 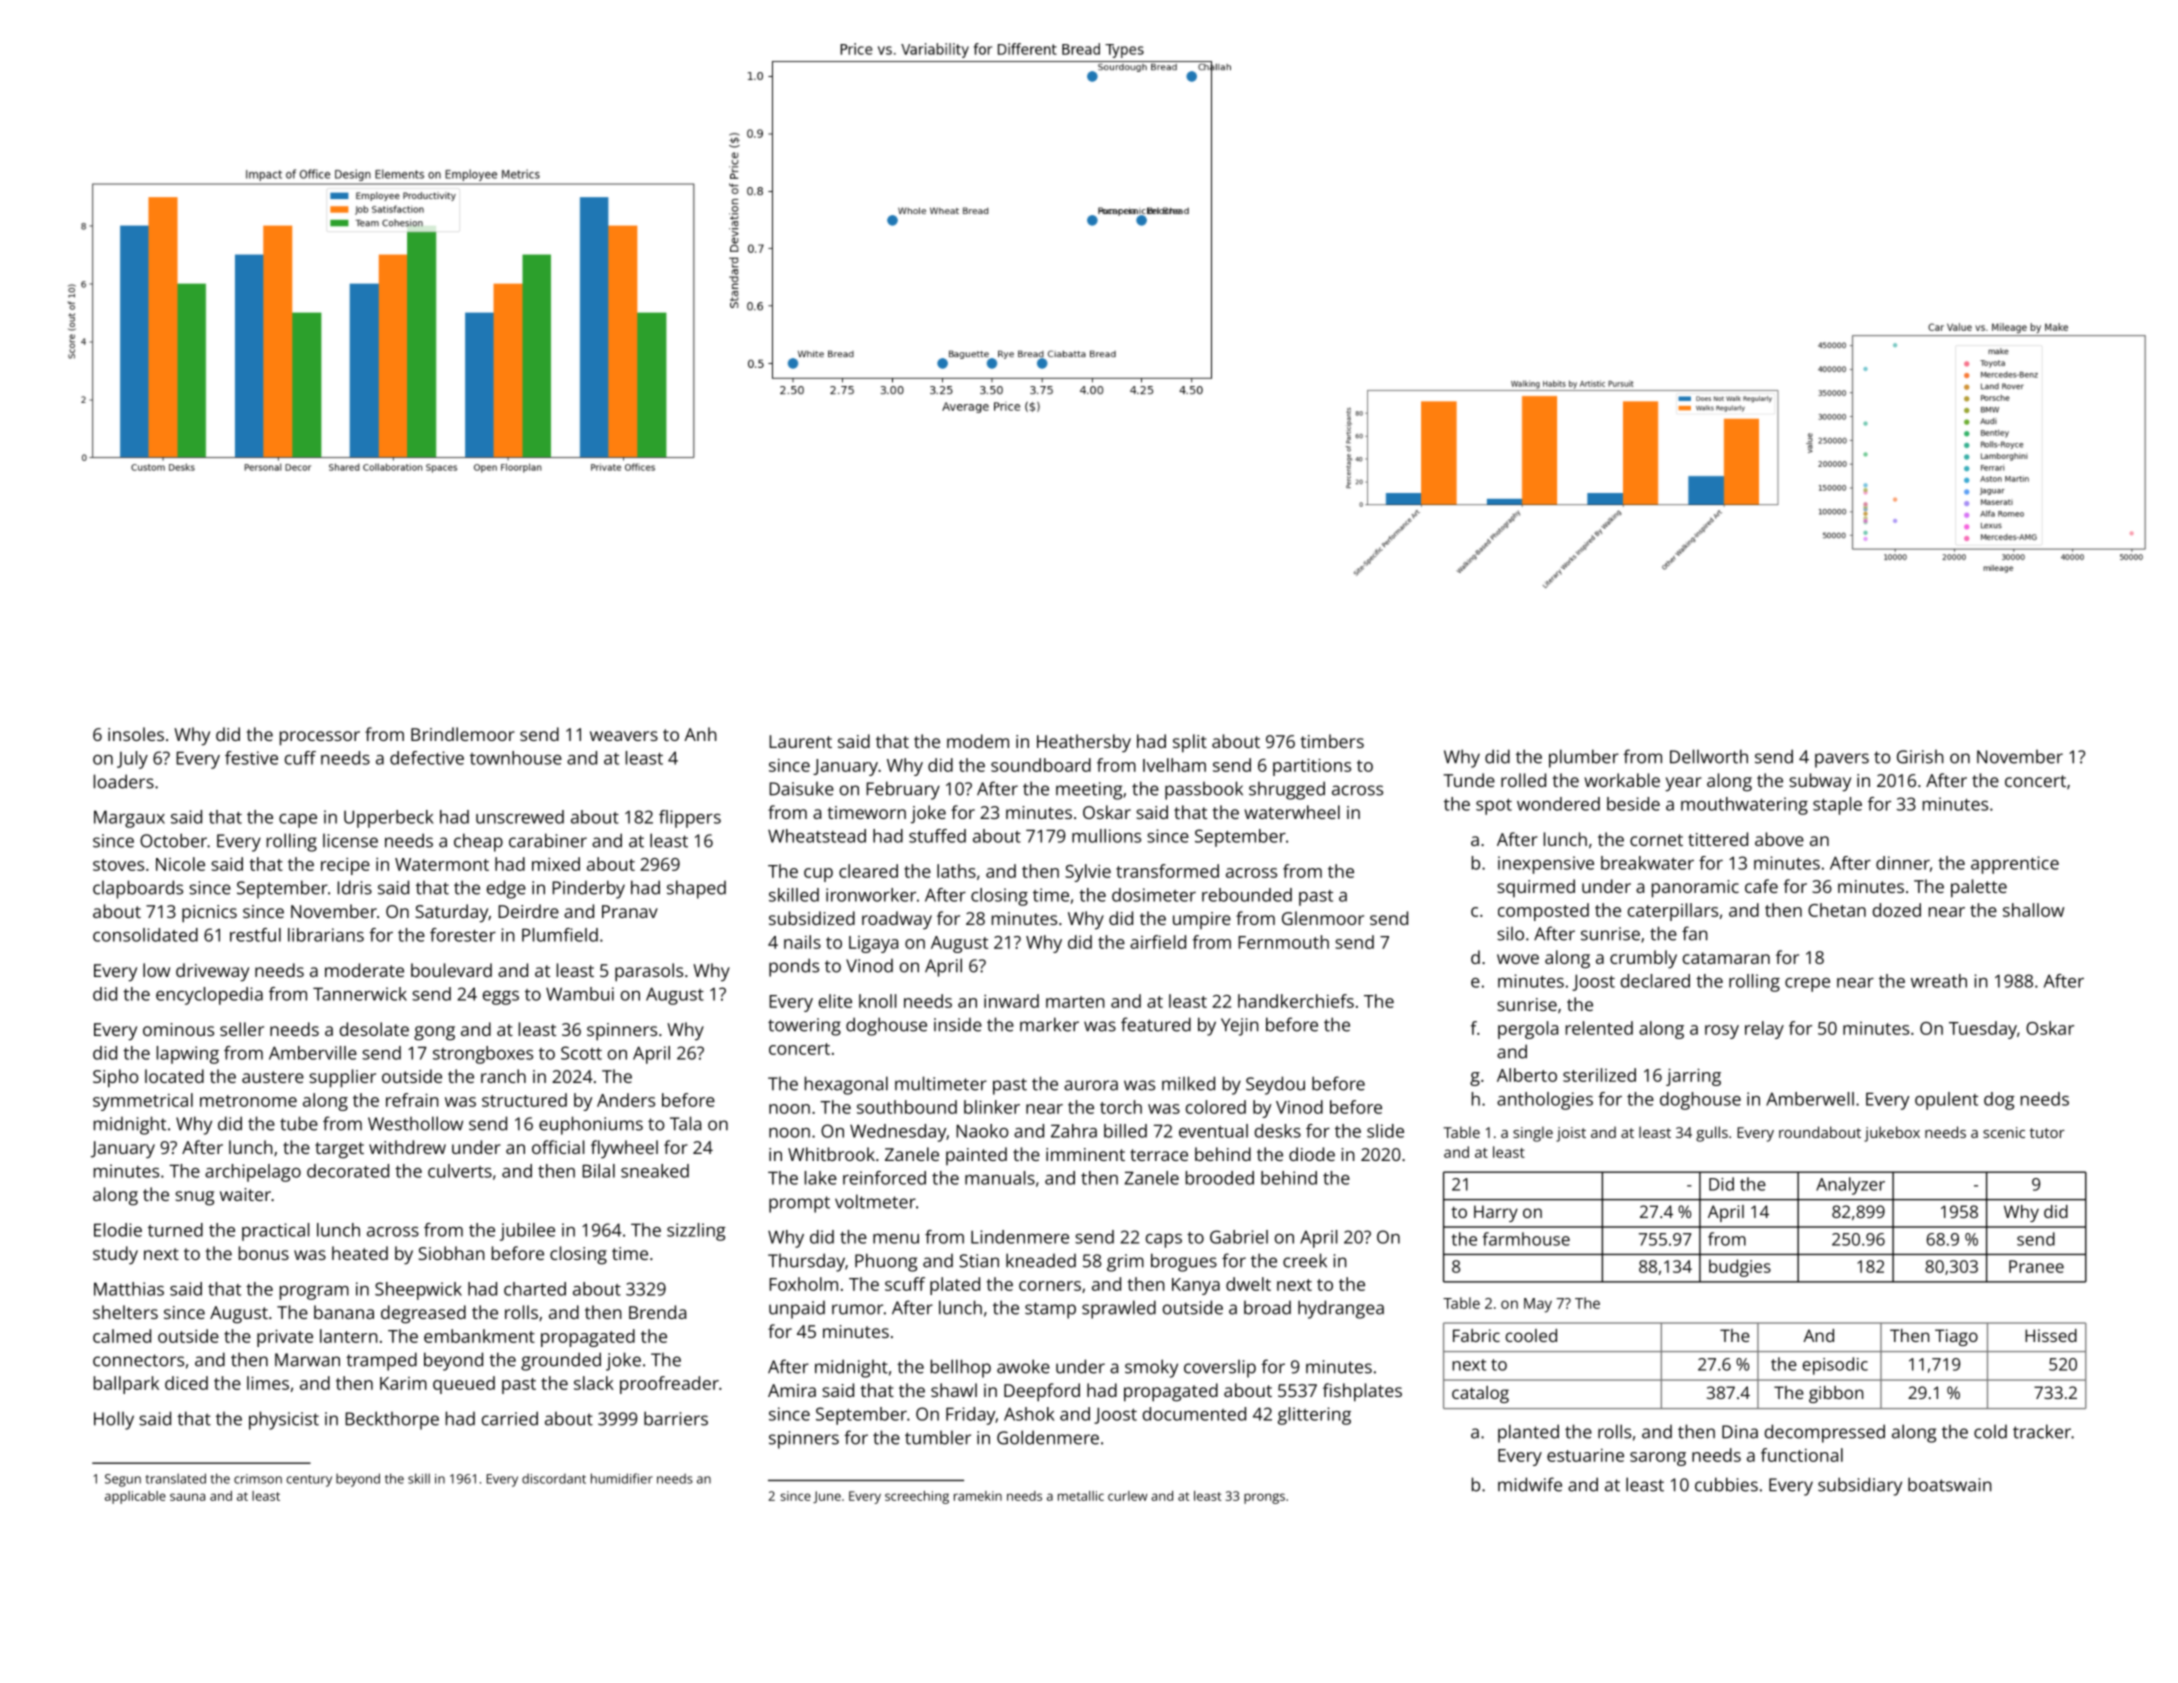 What do you see at coordinates (1764, 1030) in the document?
I see `relay` at bounding box center [1764, 1030].
